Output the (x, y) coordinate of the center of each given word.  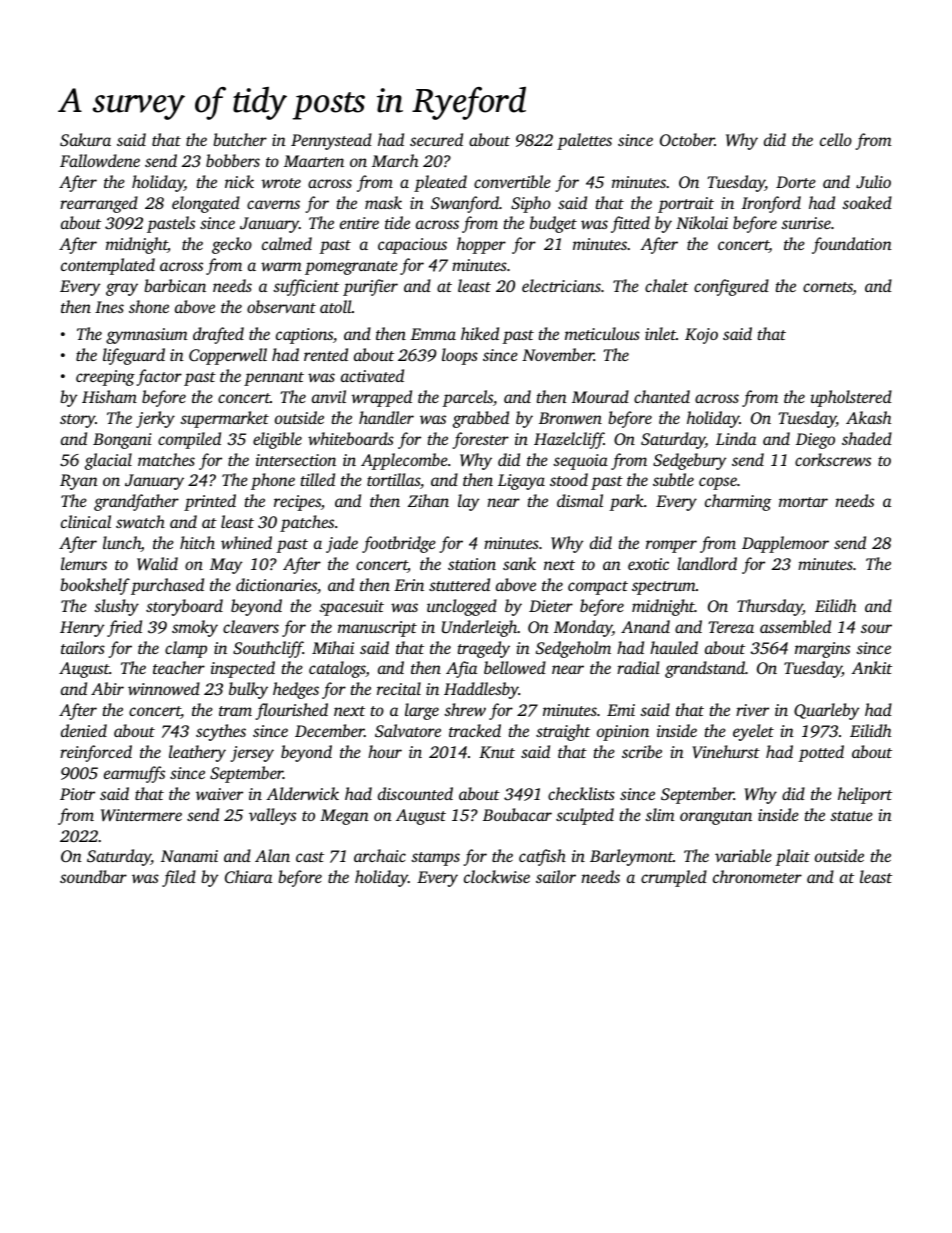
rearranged (99, 204)
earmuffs (134, 774)
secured (436, 139)
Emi (621, 710)
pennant (274, 379)
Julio (873, 182)
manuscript (377, 629)
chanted (662, 396)
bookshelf (95, 586)
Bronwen (570, 418)
